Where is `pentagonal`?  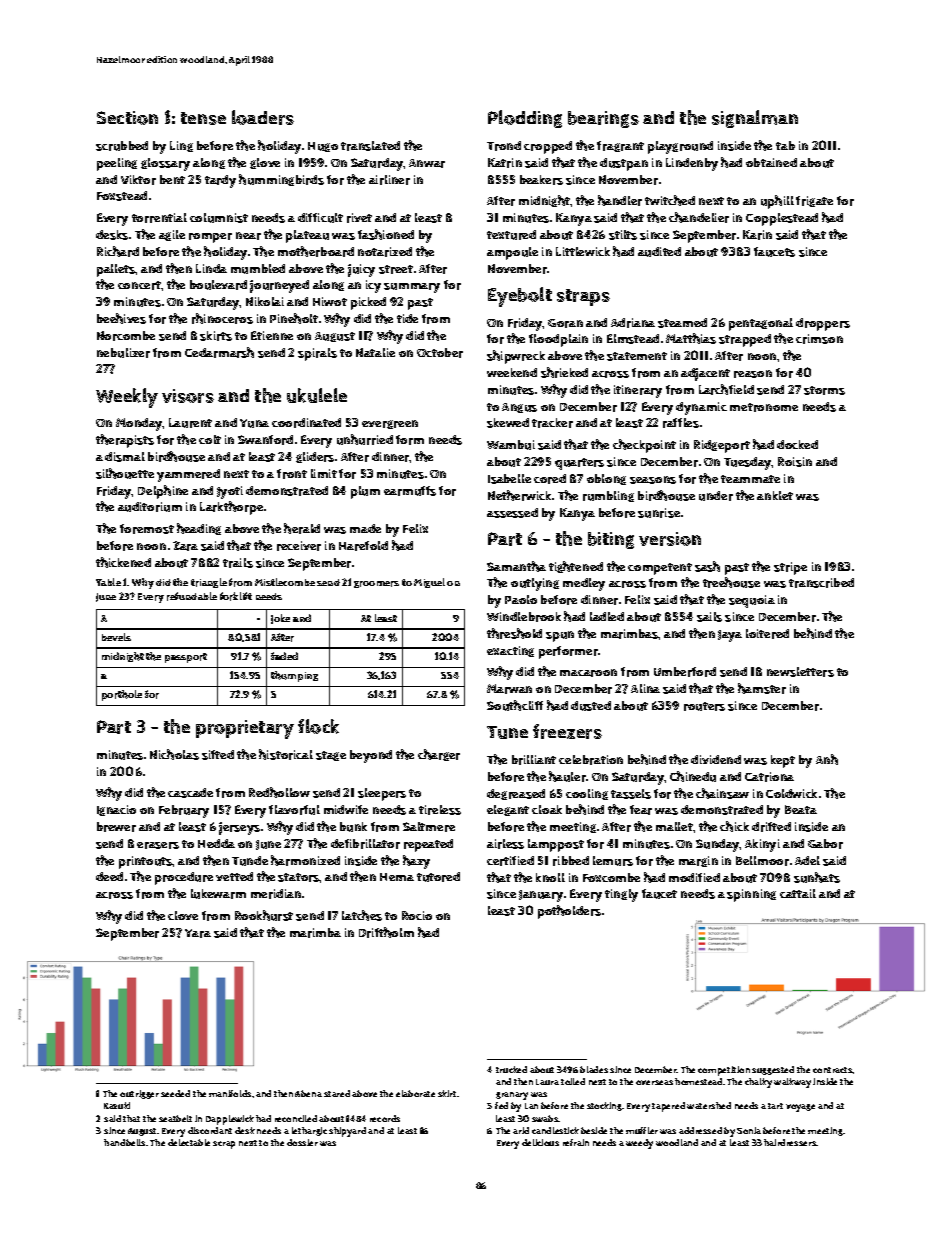 pentagonal is located at coordinates (761, 324).
